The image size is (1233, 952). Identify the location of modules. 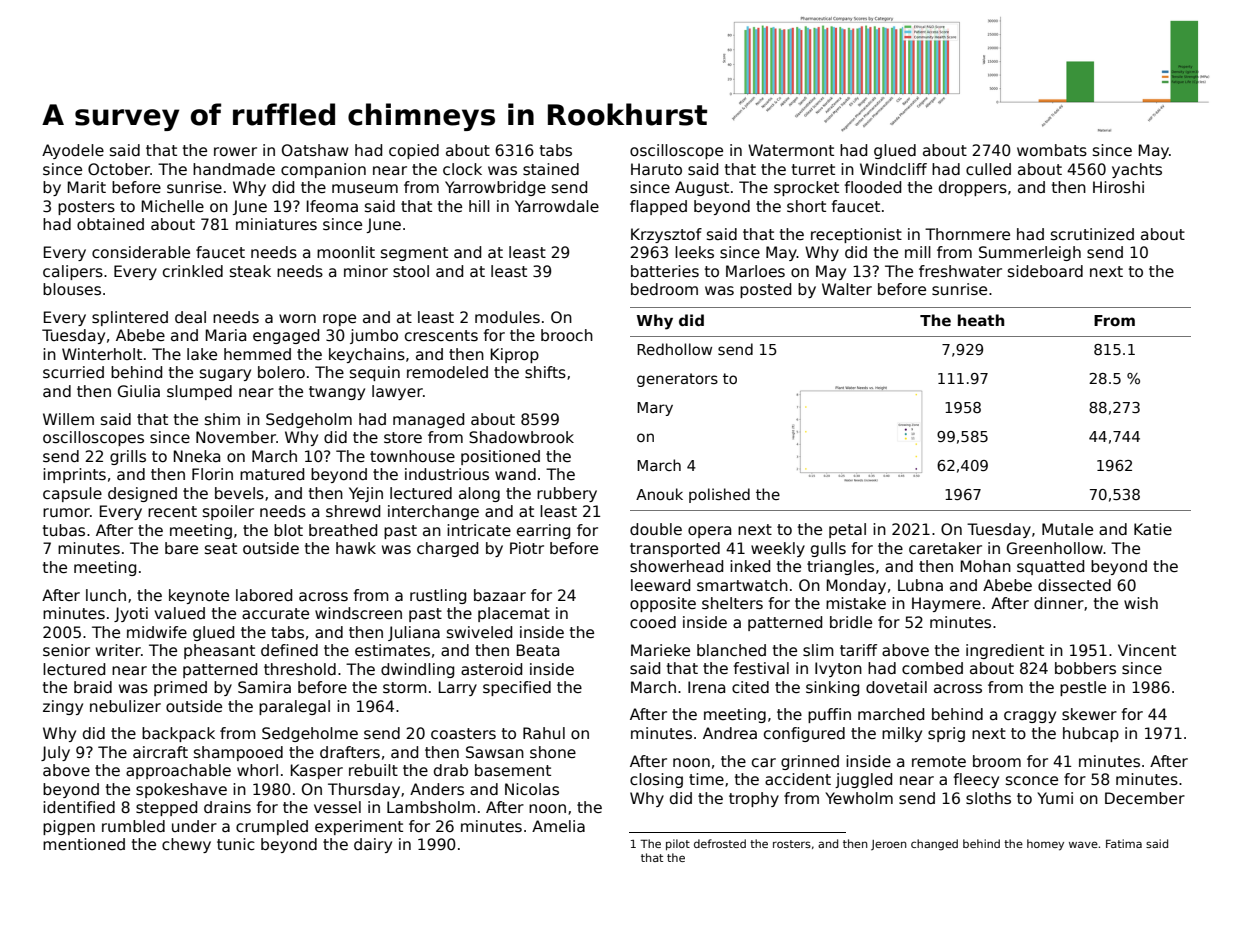
(507, 317).
